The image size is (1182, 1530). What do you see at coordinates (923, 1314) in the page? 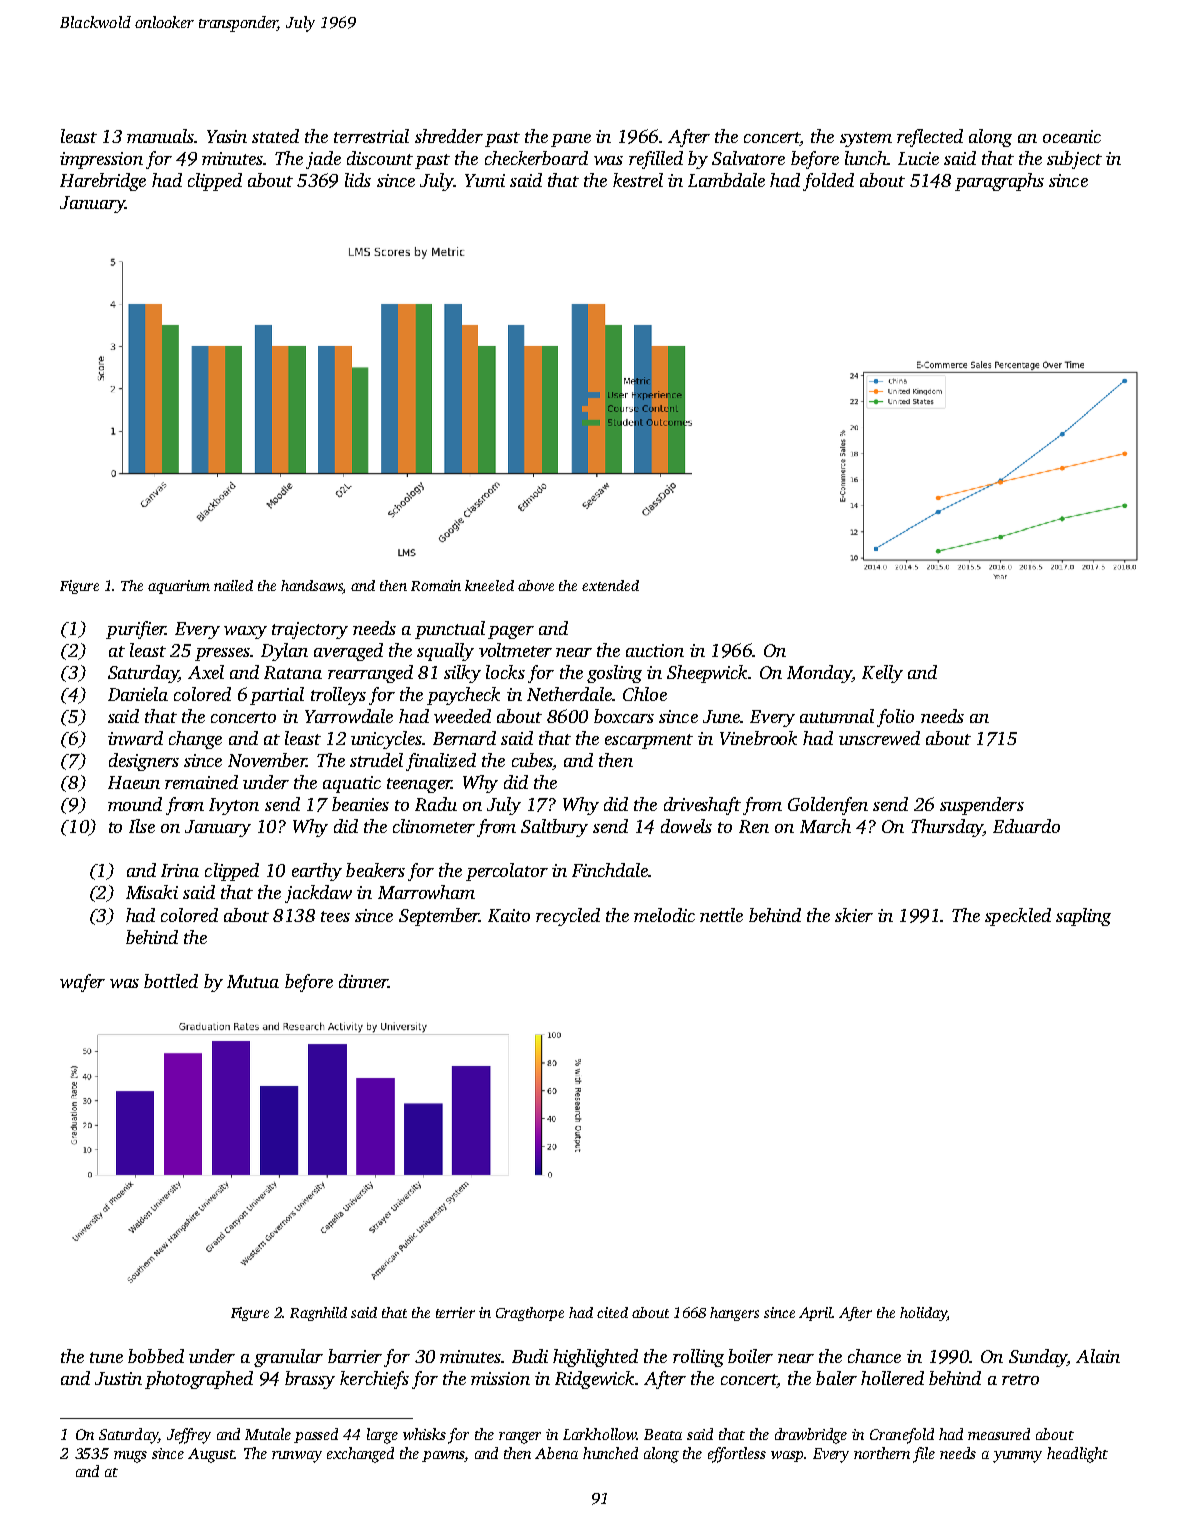
I see `holiday` at bounding box center [923, 1314].
